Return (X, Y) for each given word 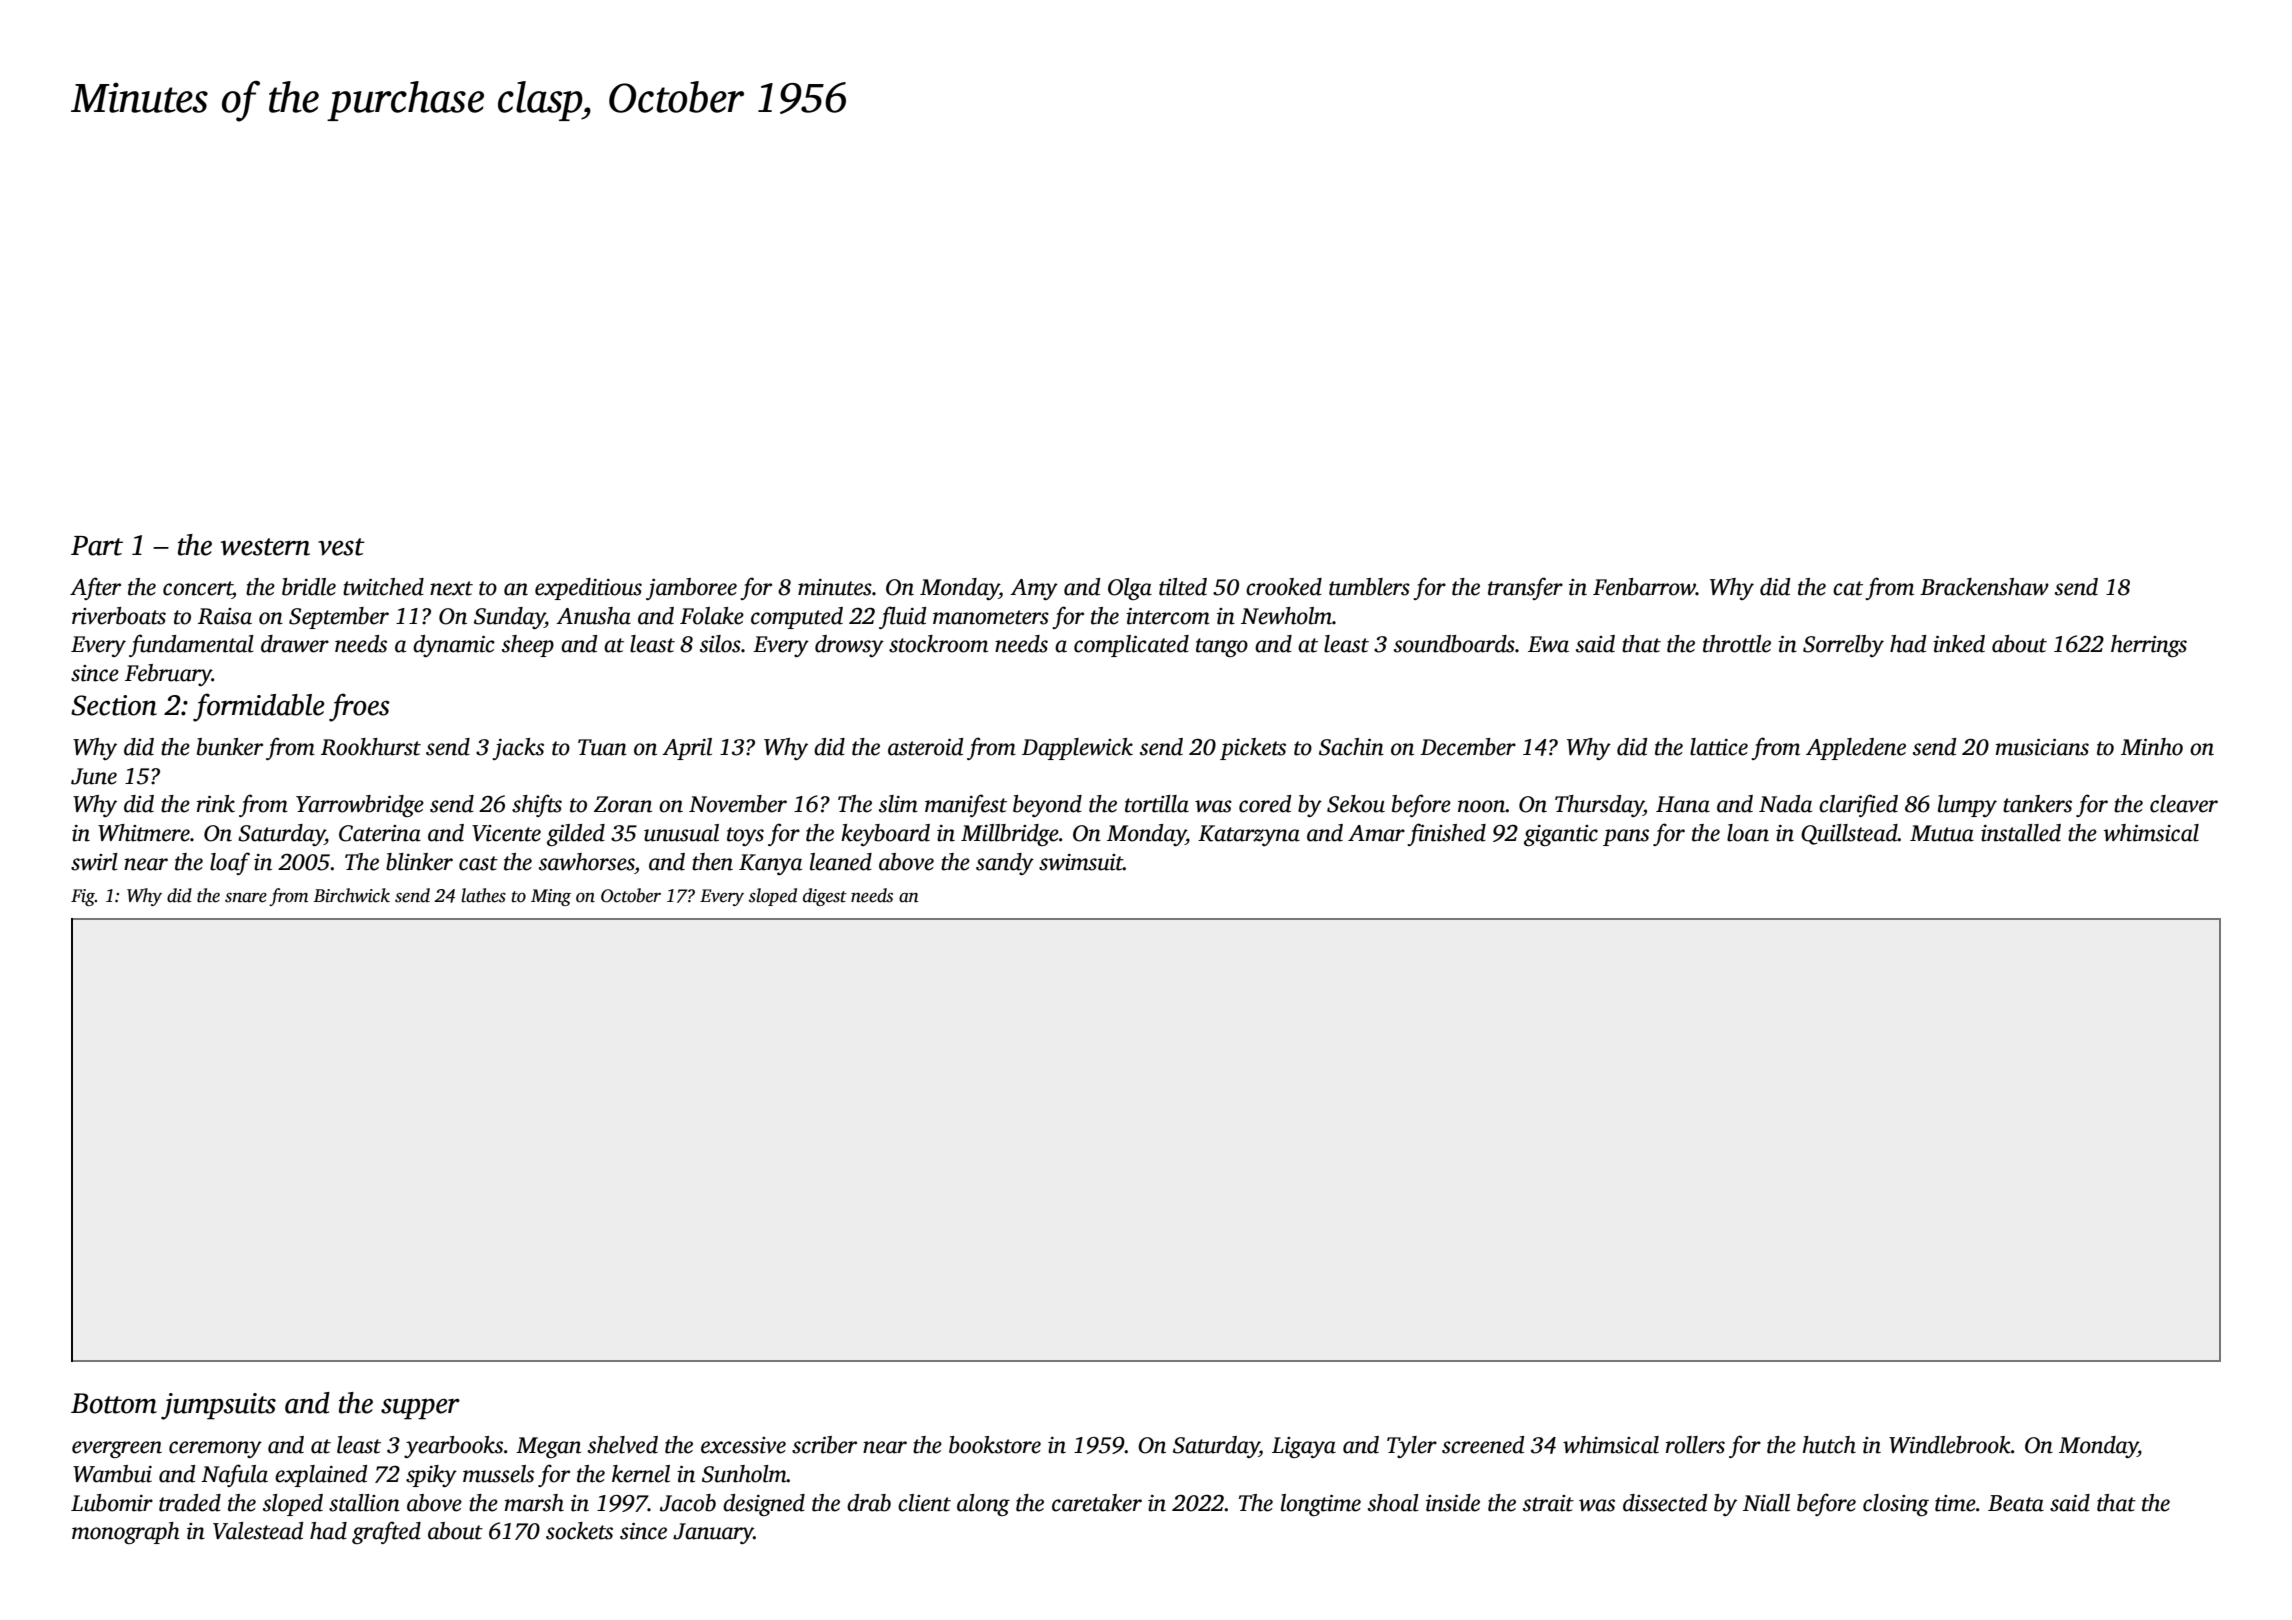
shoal (1393, 1503)
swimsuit (1081, 862)
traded (190, 1503)
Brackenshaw (1984, 587)
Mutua (1942, 833)
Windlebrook (1950, 1445)
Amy (1034, 589)
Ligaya (1304, 1447)
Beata (2016, 1503)
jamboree (691, 589)
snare (246, 898)
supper (420, 1409)
